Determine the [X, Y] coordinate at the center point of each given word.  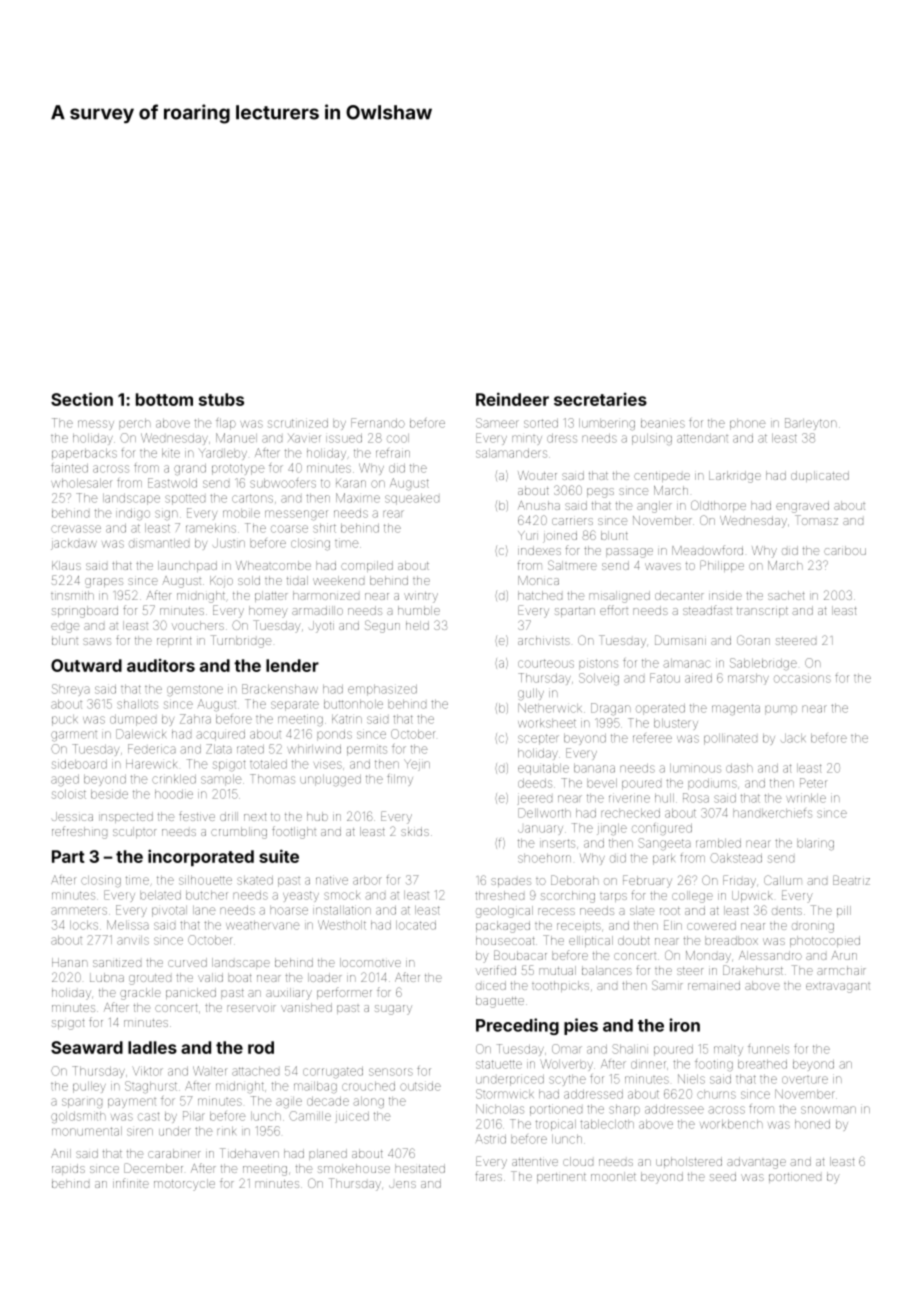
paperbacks [84, 454]
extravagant [838, 988]
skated [255, 880]
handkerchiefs [772, 813]
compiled [367, 566]
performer [344, 993]
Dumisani [680, 640]
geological [504, 912]
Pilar [194, 1116]
